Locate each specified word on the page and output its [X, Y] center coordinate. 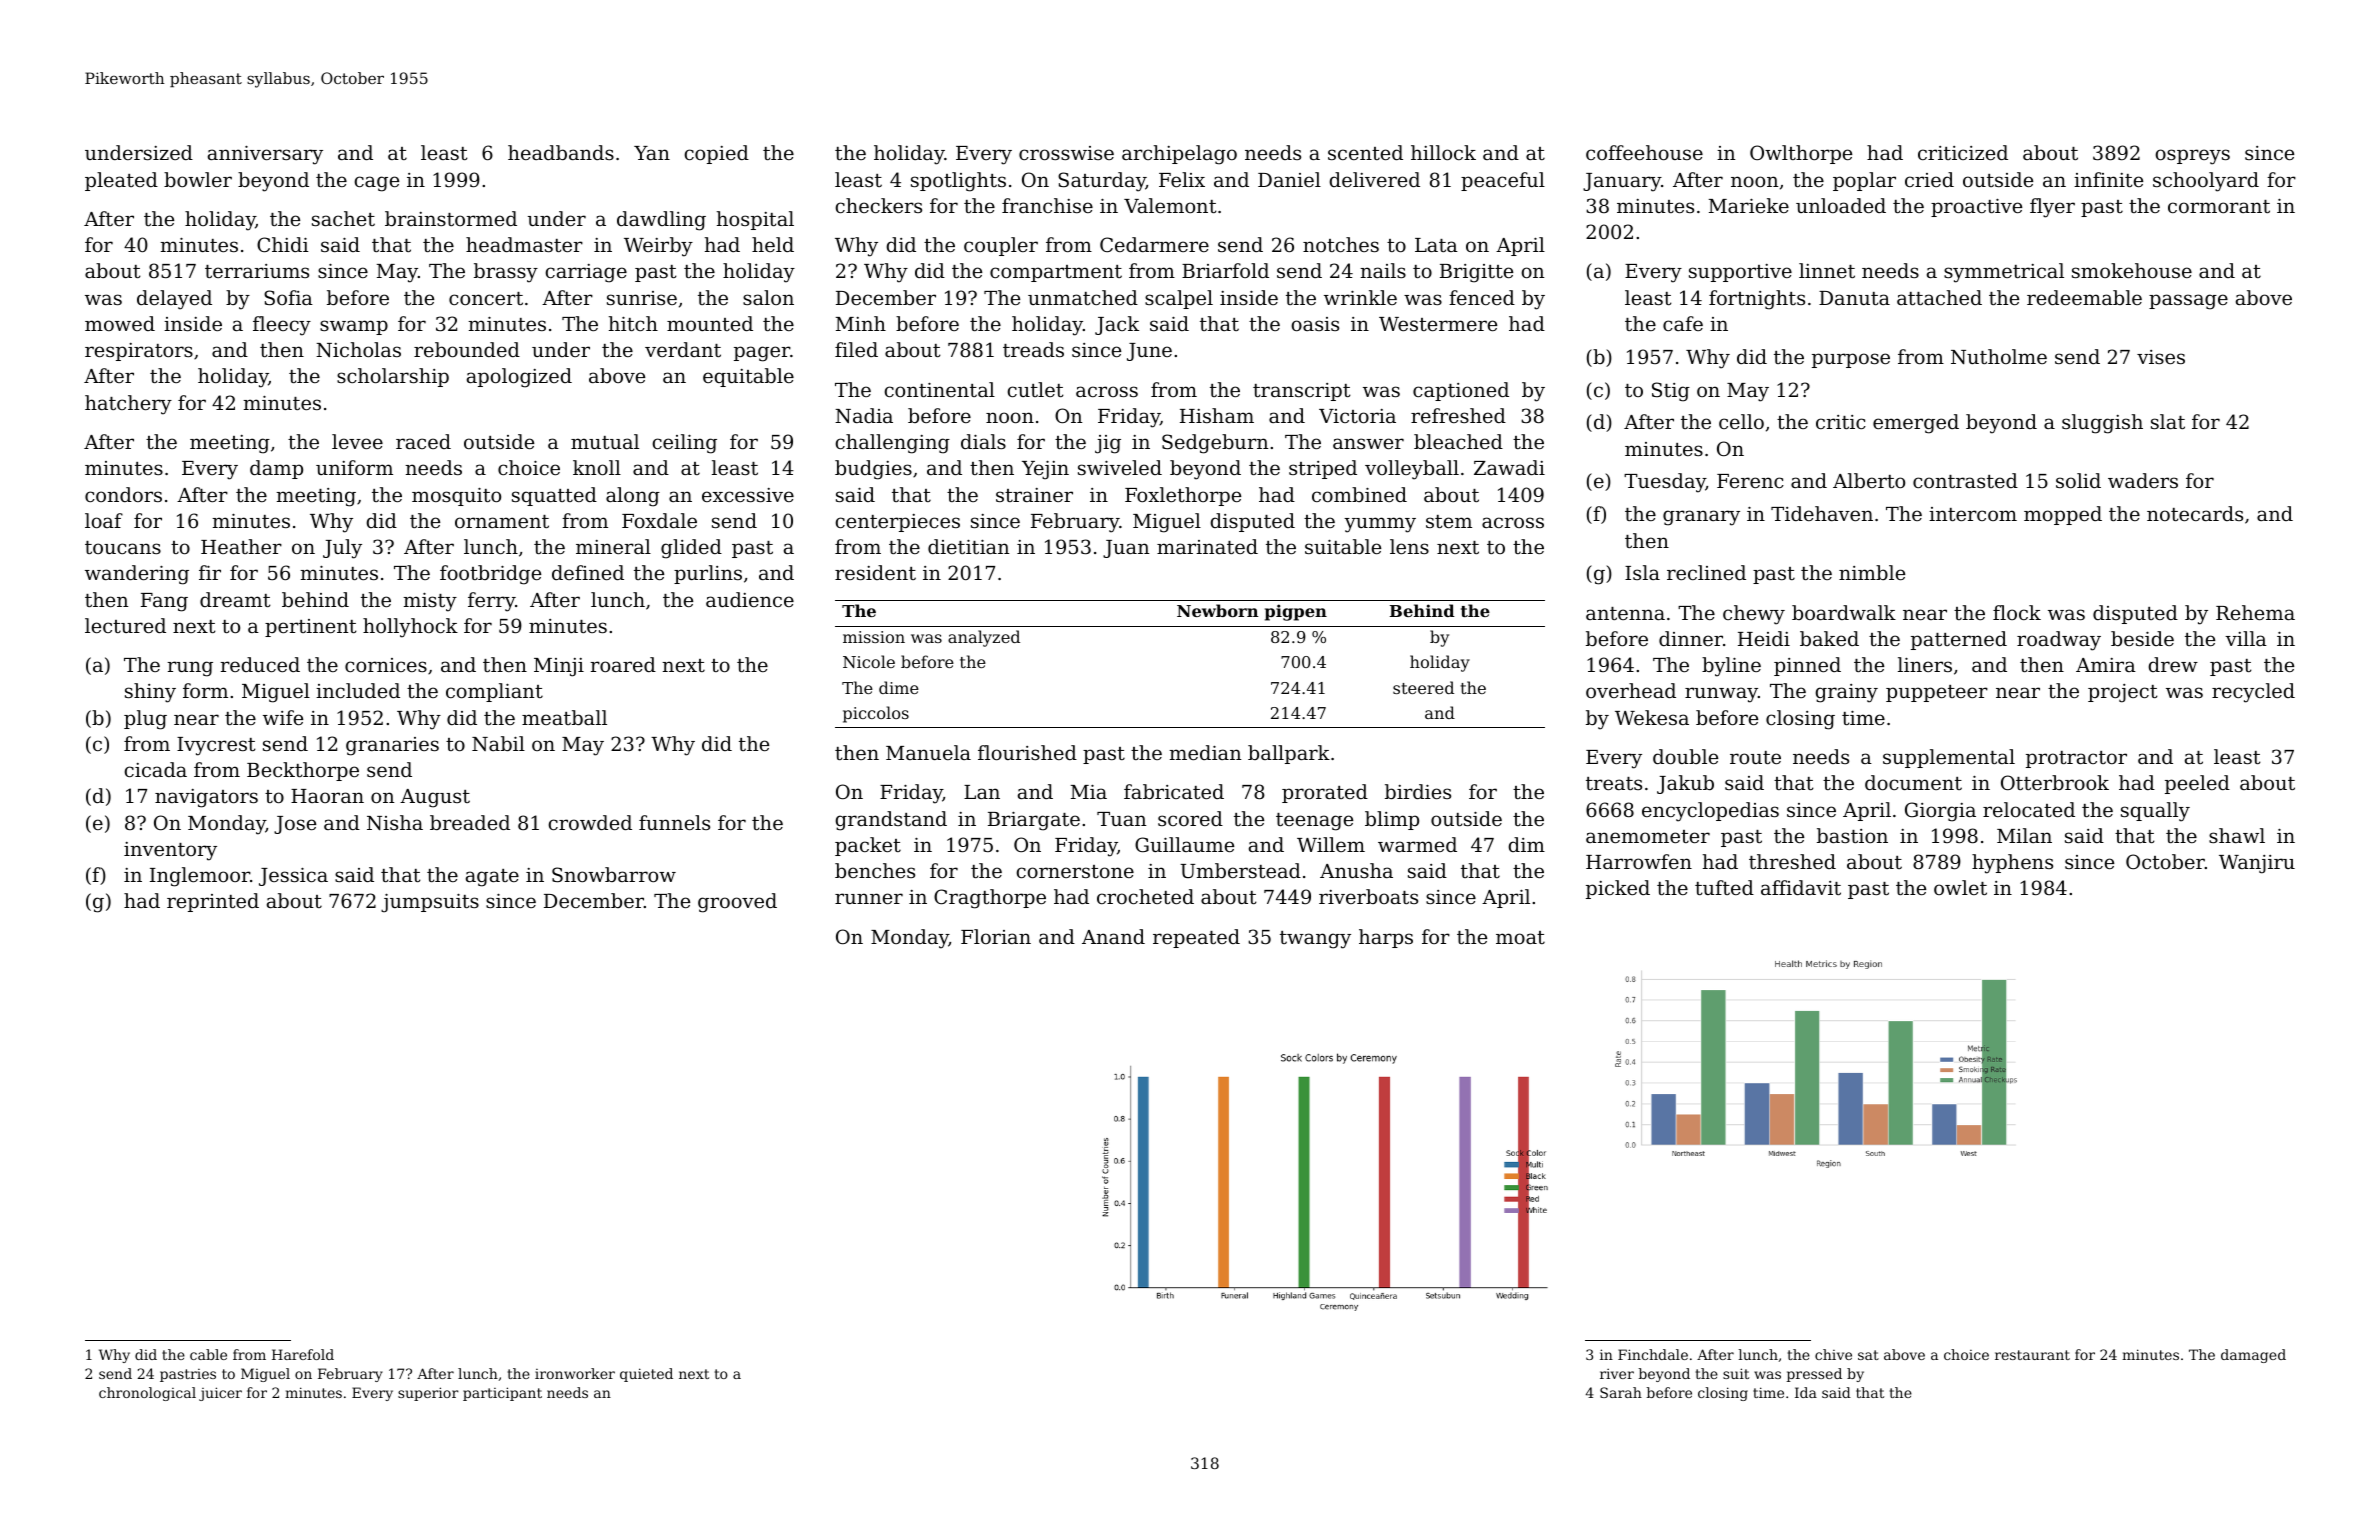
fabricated [1174, 791]
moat [1520, 937]
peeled [2197, 784]
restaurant [2032, 1355]
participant [502, 1394]
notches [1341, 244]
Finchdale [1653, 1354]
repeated [1196, 938]
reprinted [213, 902]
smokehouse [2132, 270]
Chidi [283, 244]
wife [283, 717]
